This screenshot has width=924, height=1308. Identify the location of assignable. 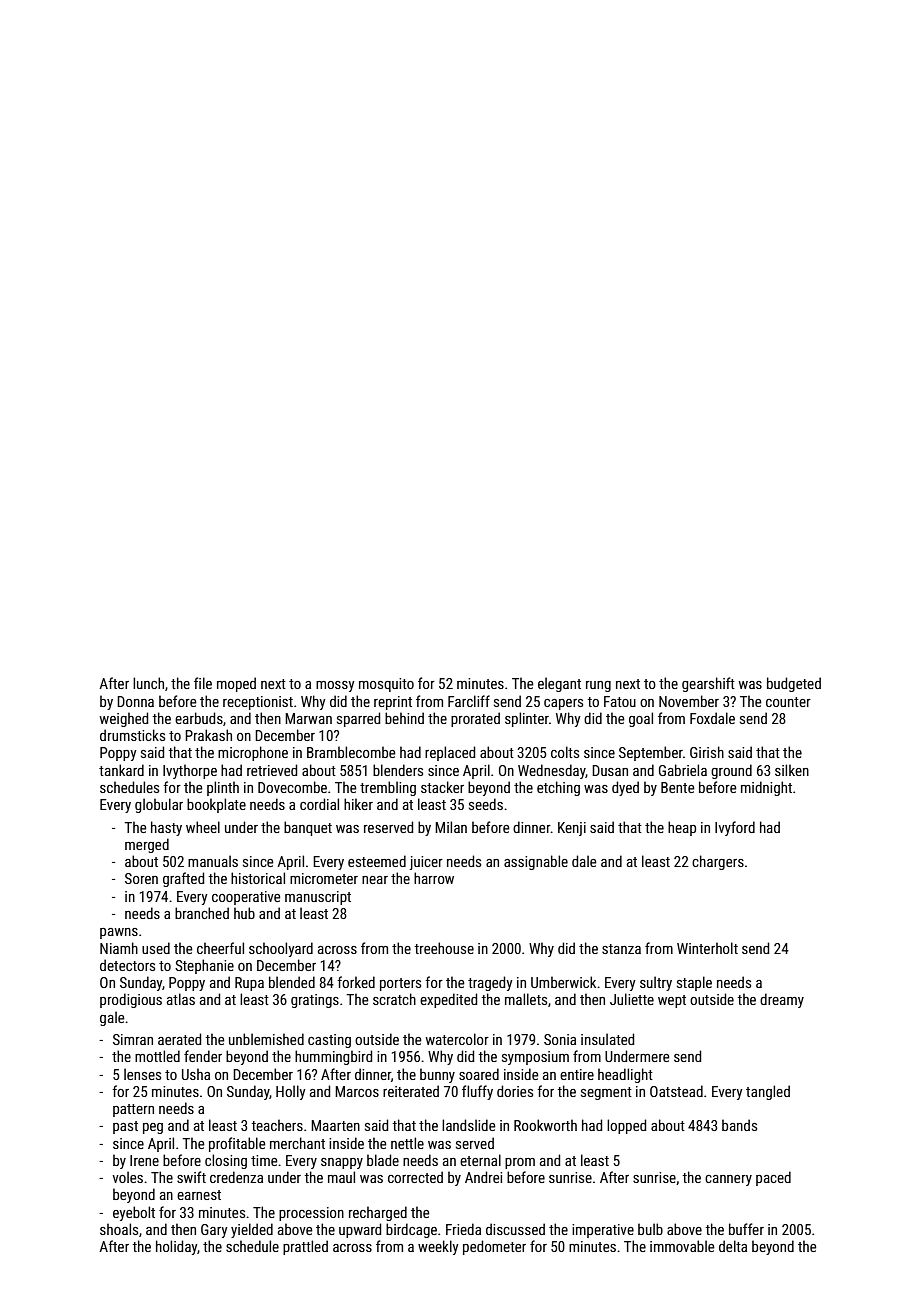
(536, 862).
